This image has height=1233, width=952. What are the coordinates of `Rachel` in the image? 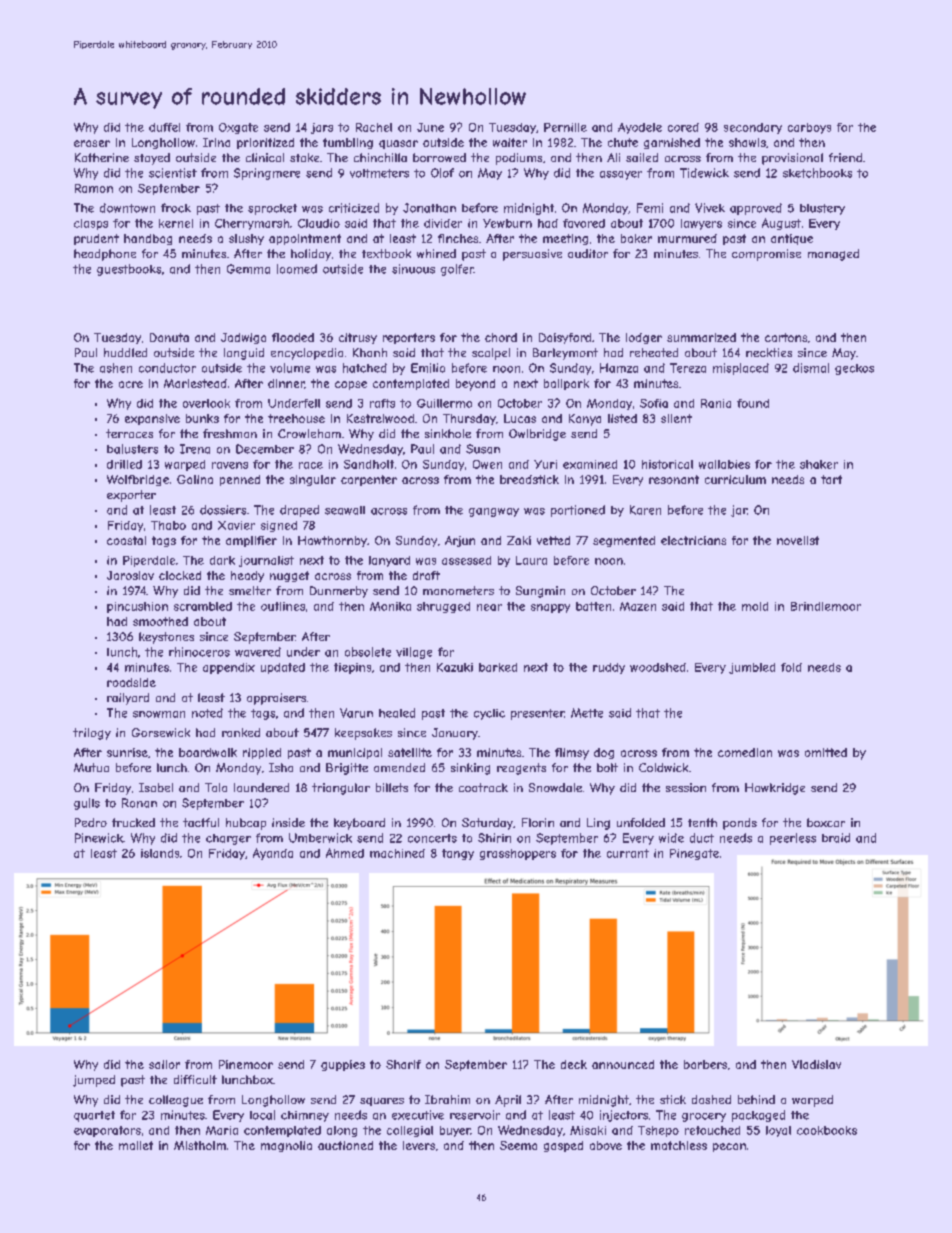 It's located at (374, 127).
